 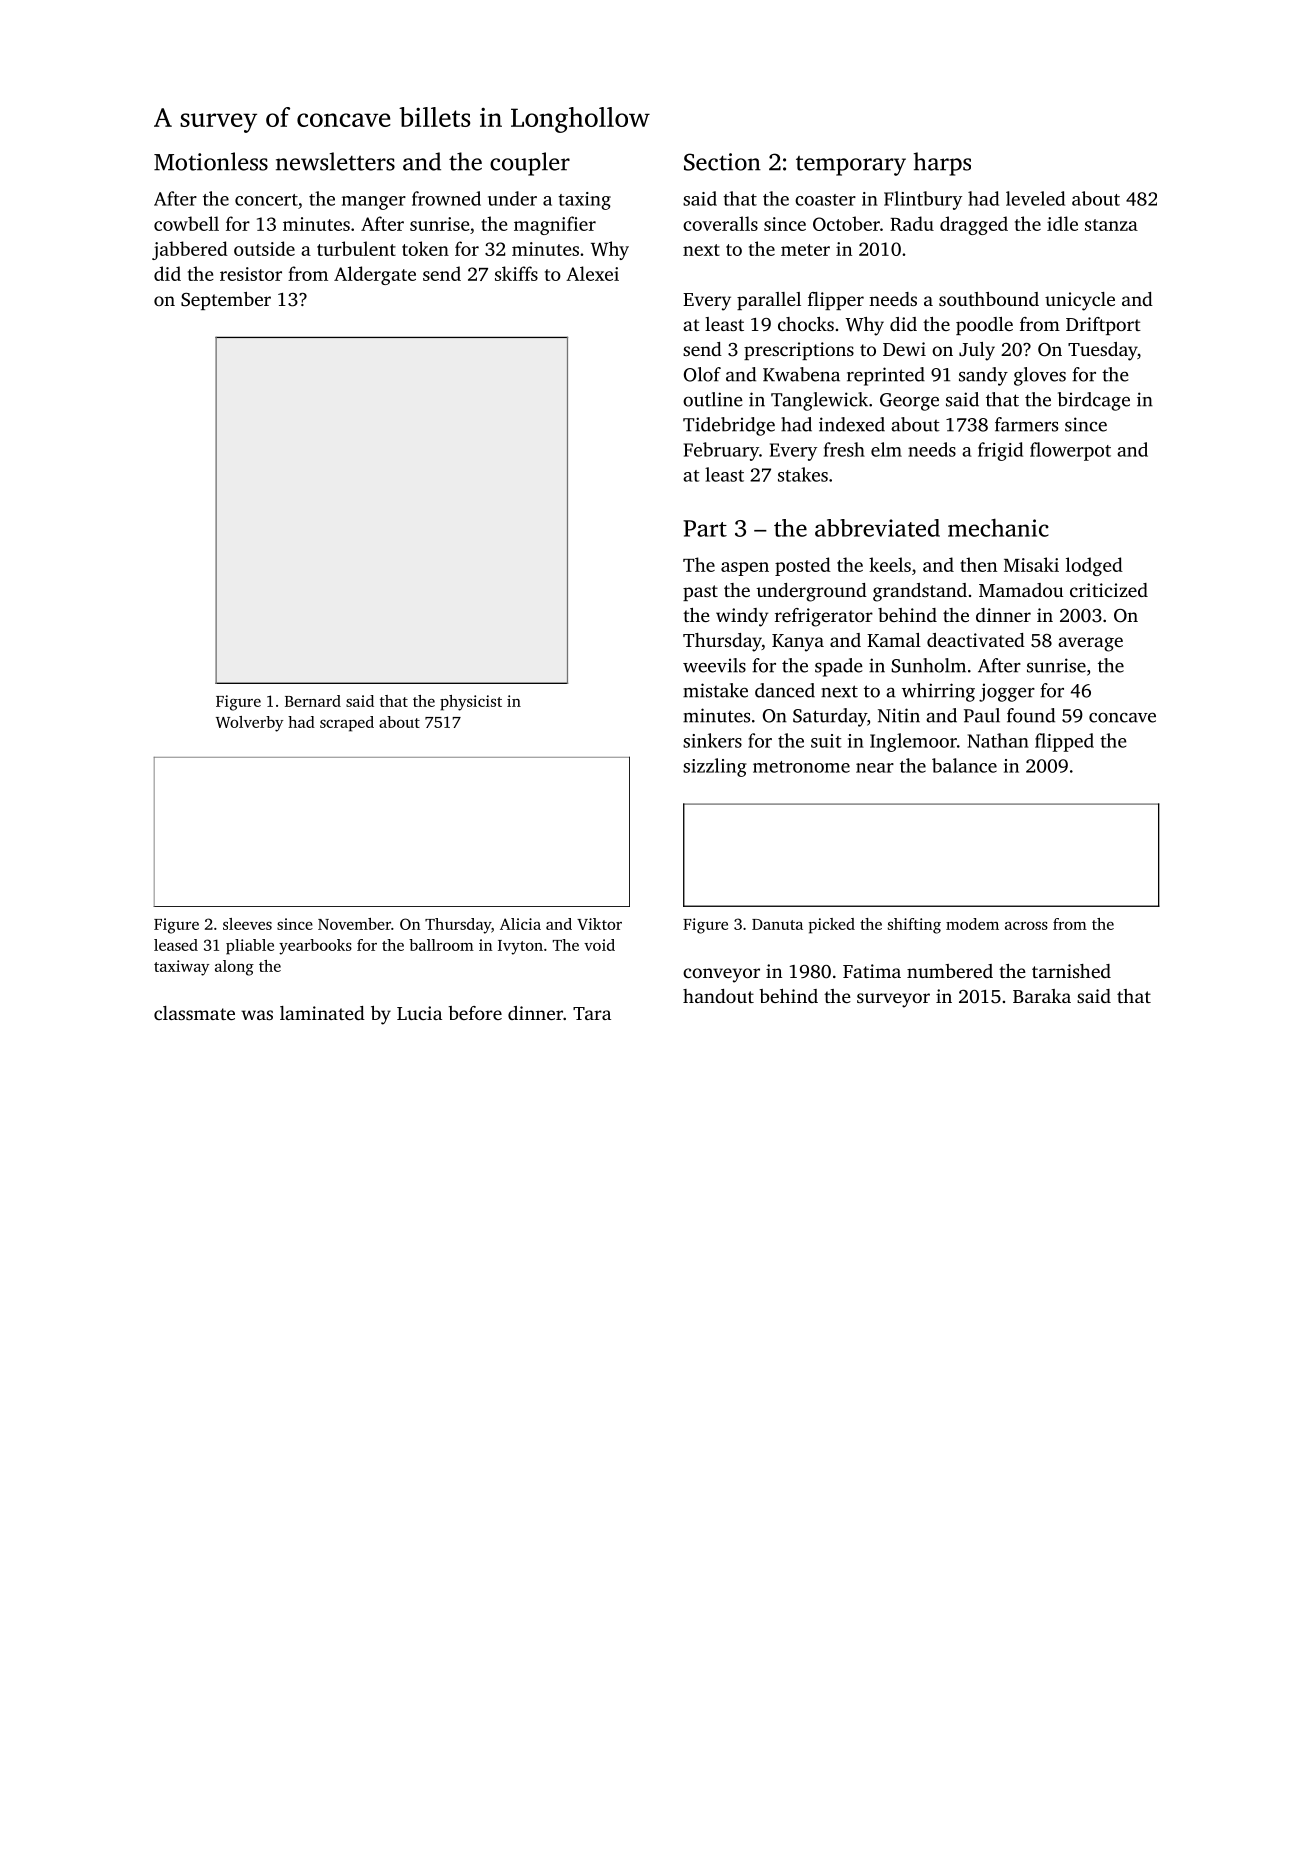 I want to click on concert, so click(x=266, y=200).
